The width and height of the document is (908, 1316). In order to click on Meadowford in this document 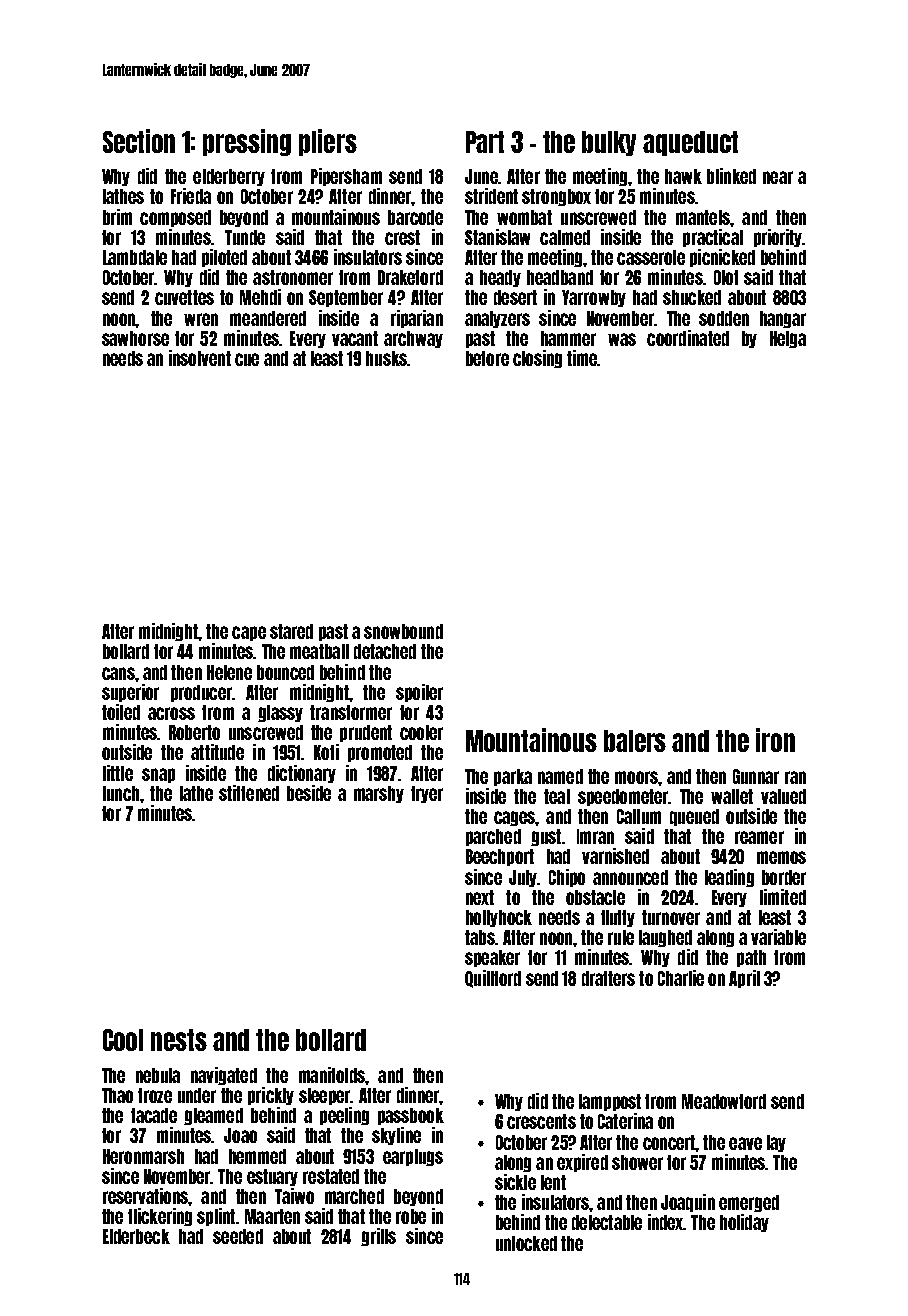, I will do `click(724, 1101)`.
